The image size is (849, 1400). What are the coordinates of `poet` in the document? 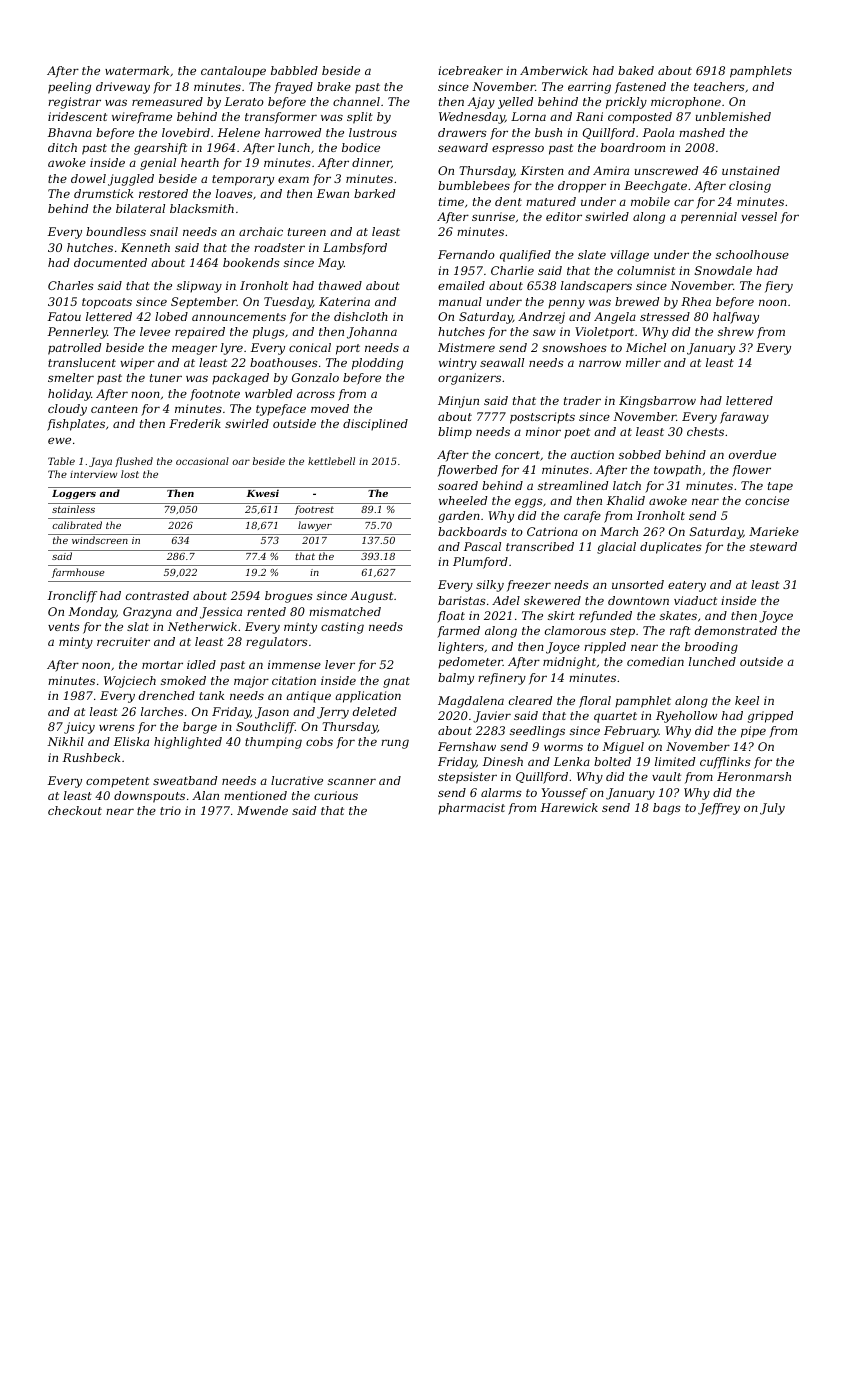 It's located at (577, 433).
